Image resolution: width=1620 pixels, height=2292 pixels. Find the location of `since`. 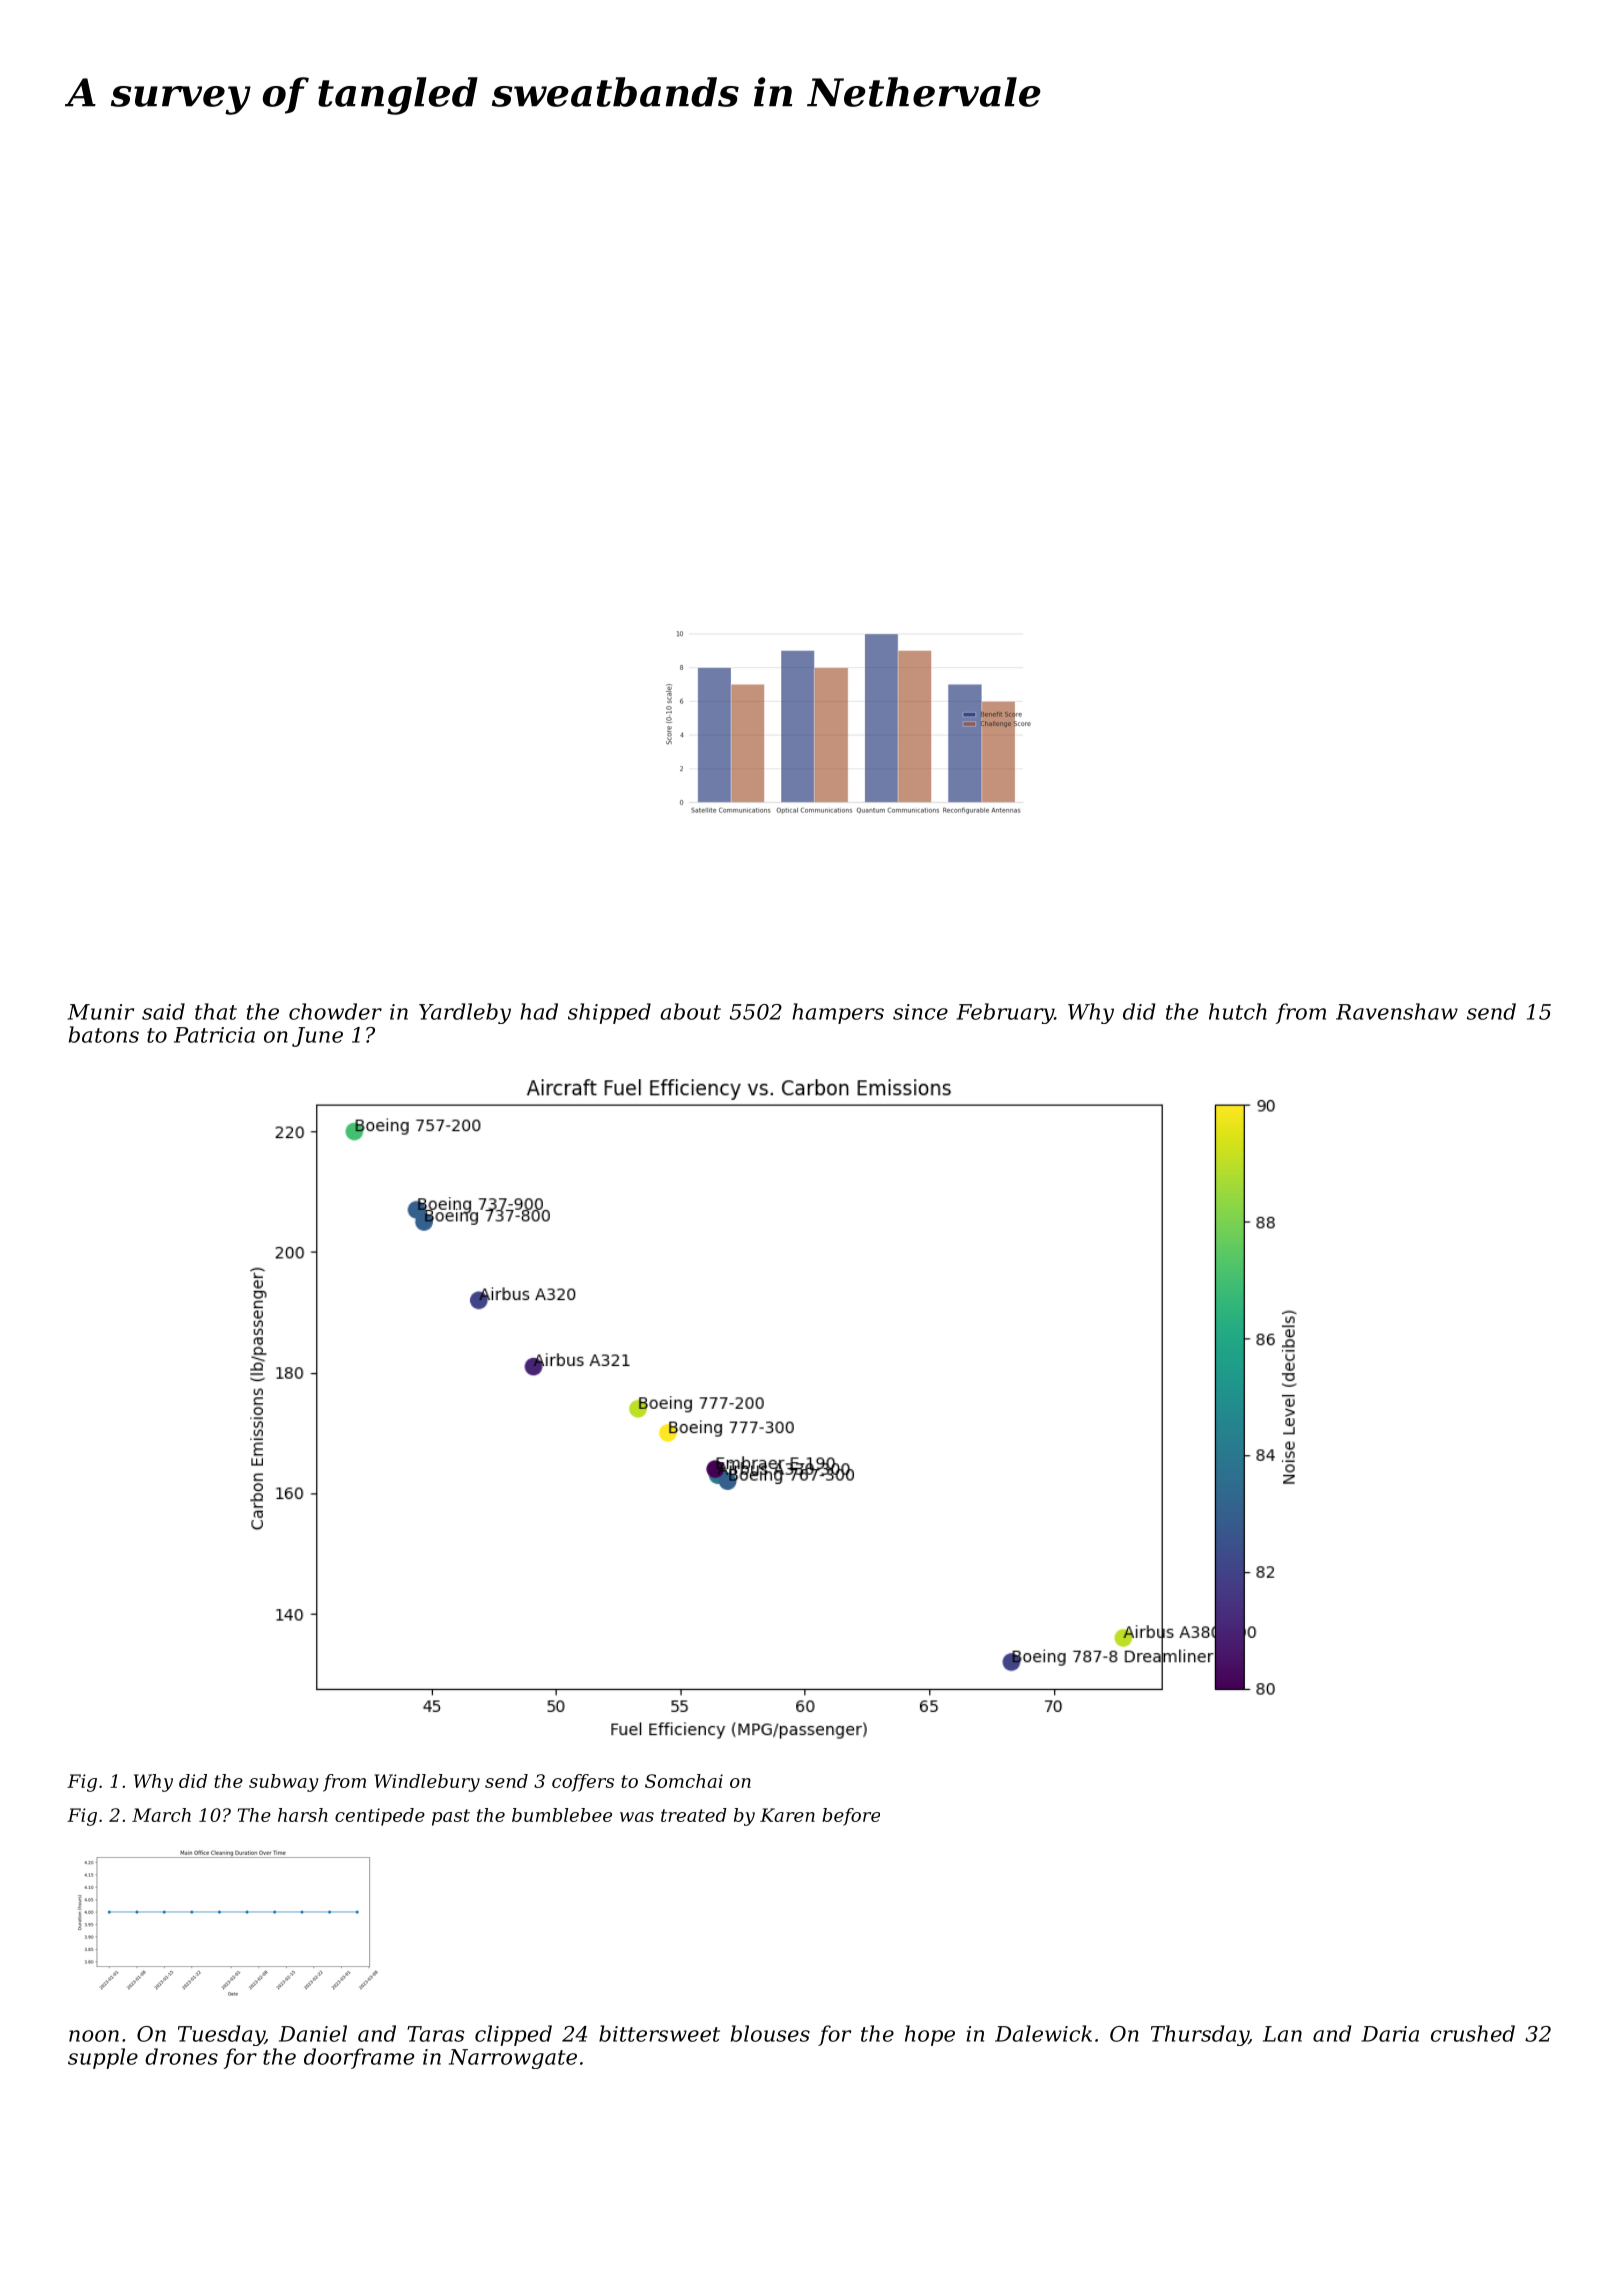

since is located at coordinates (920, 1012).
